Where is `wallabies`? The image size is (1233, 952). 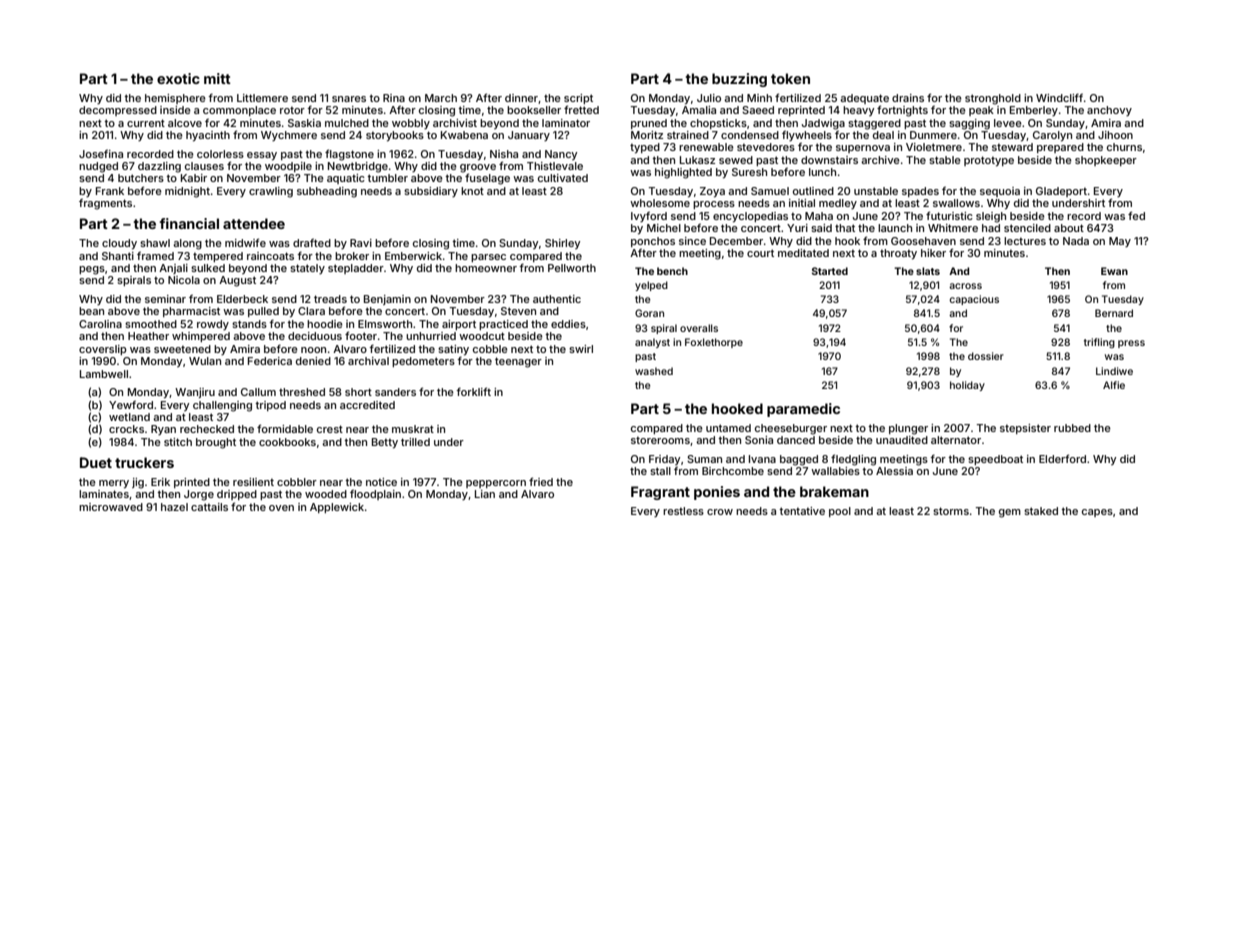 wallabies is located at coordinates (835, 471).
